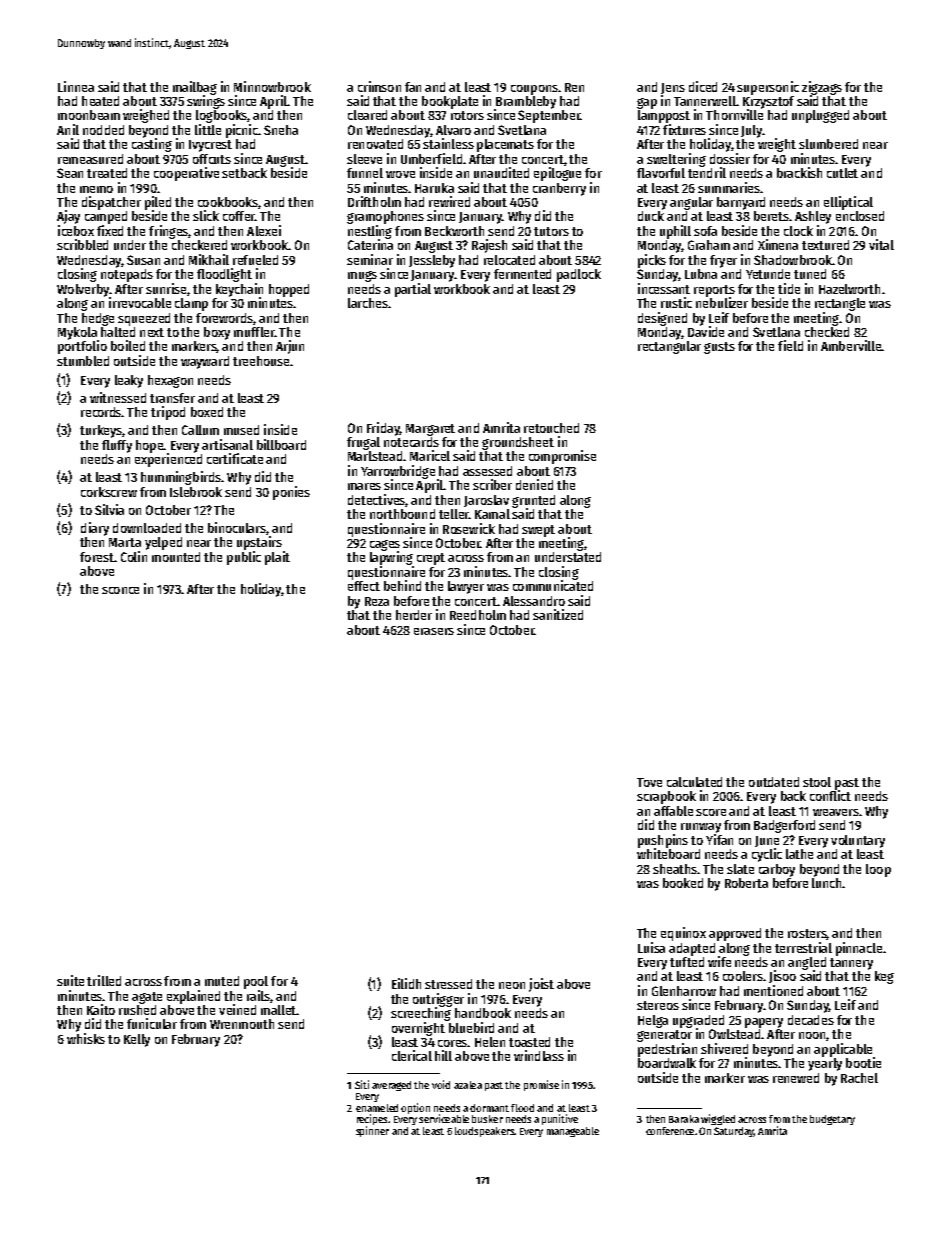  I want to click on cleared, so click(367, 115).
